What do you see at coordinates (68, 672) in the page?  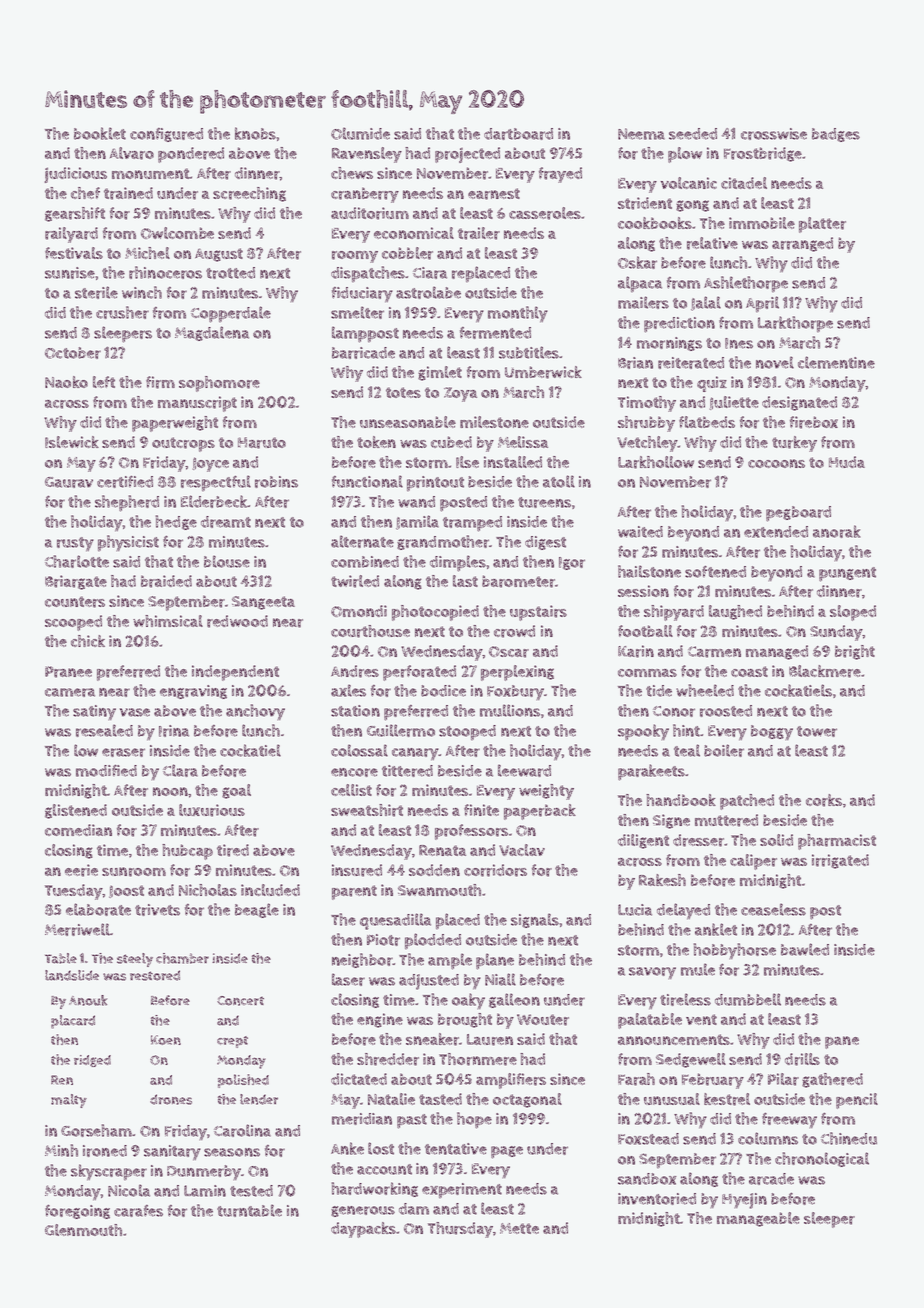 I see `Pranee` at bounding box center [68, 672].
